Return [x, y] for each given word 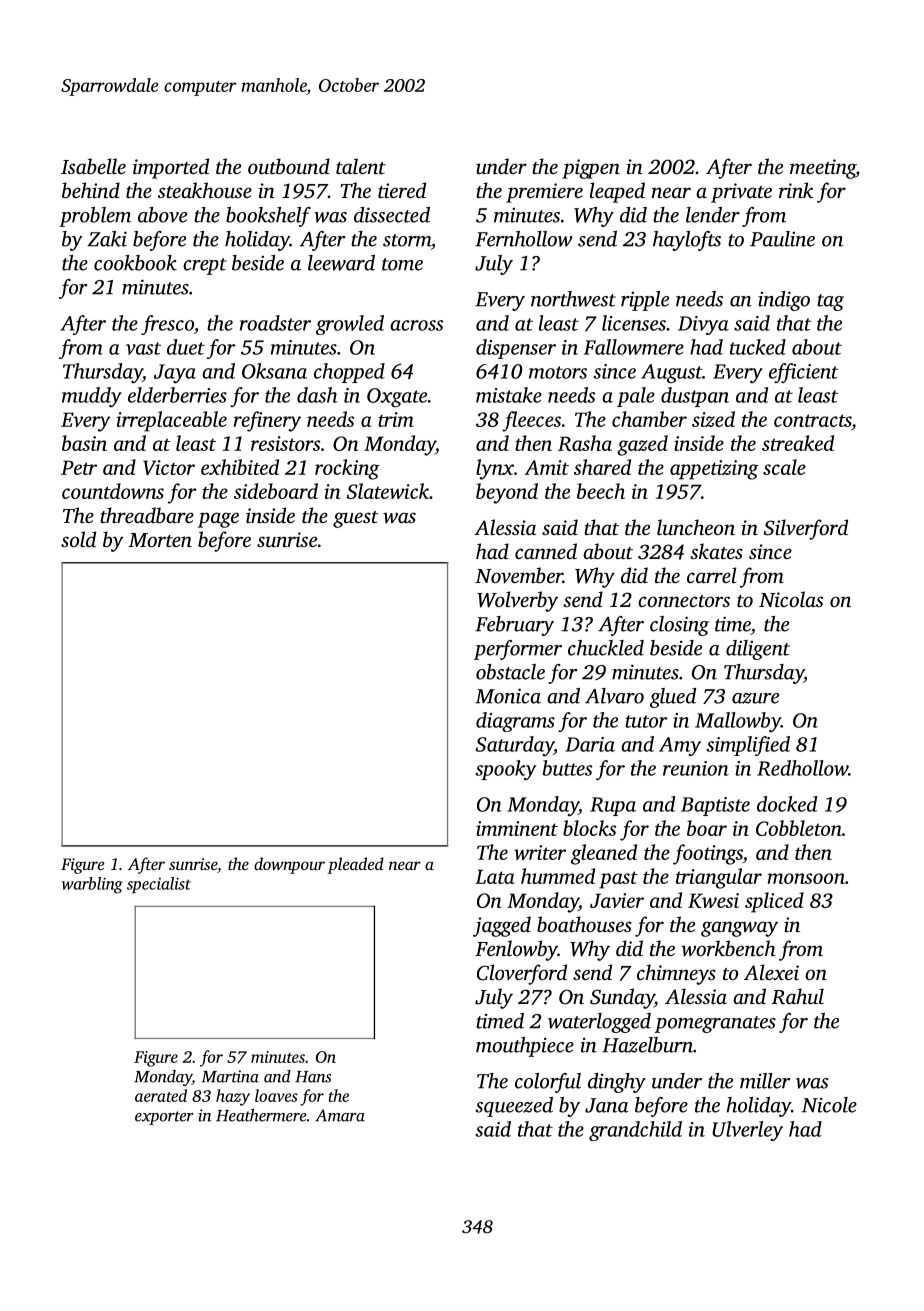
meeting [823, 169]
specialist [159, 885]
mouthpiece [525, 1047]
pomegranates [715, 1024]
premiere [544, 193]
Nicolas [791, 599]
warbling [92, 885]
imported [171, 168]
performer [518, 650]
